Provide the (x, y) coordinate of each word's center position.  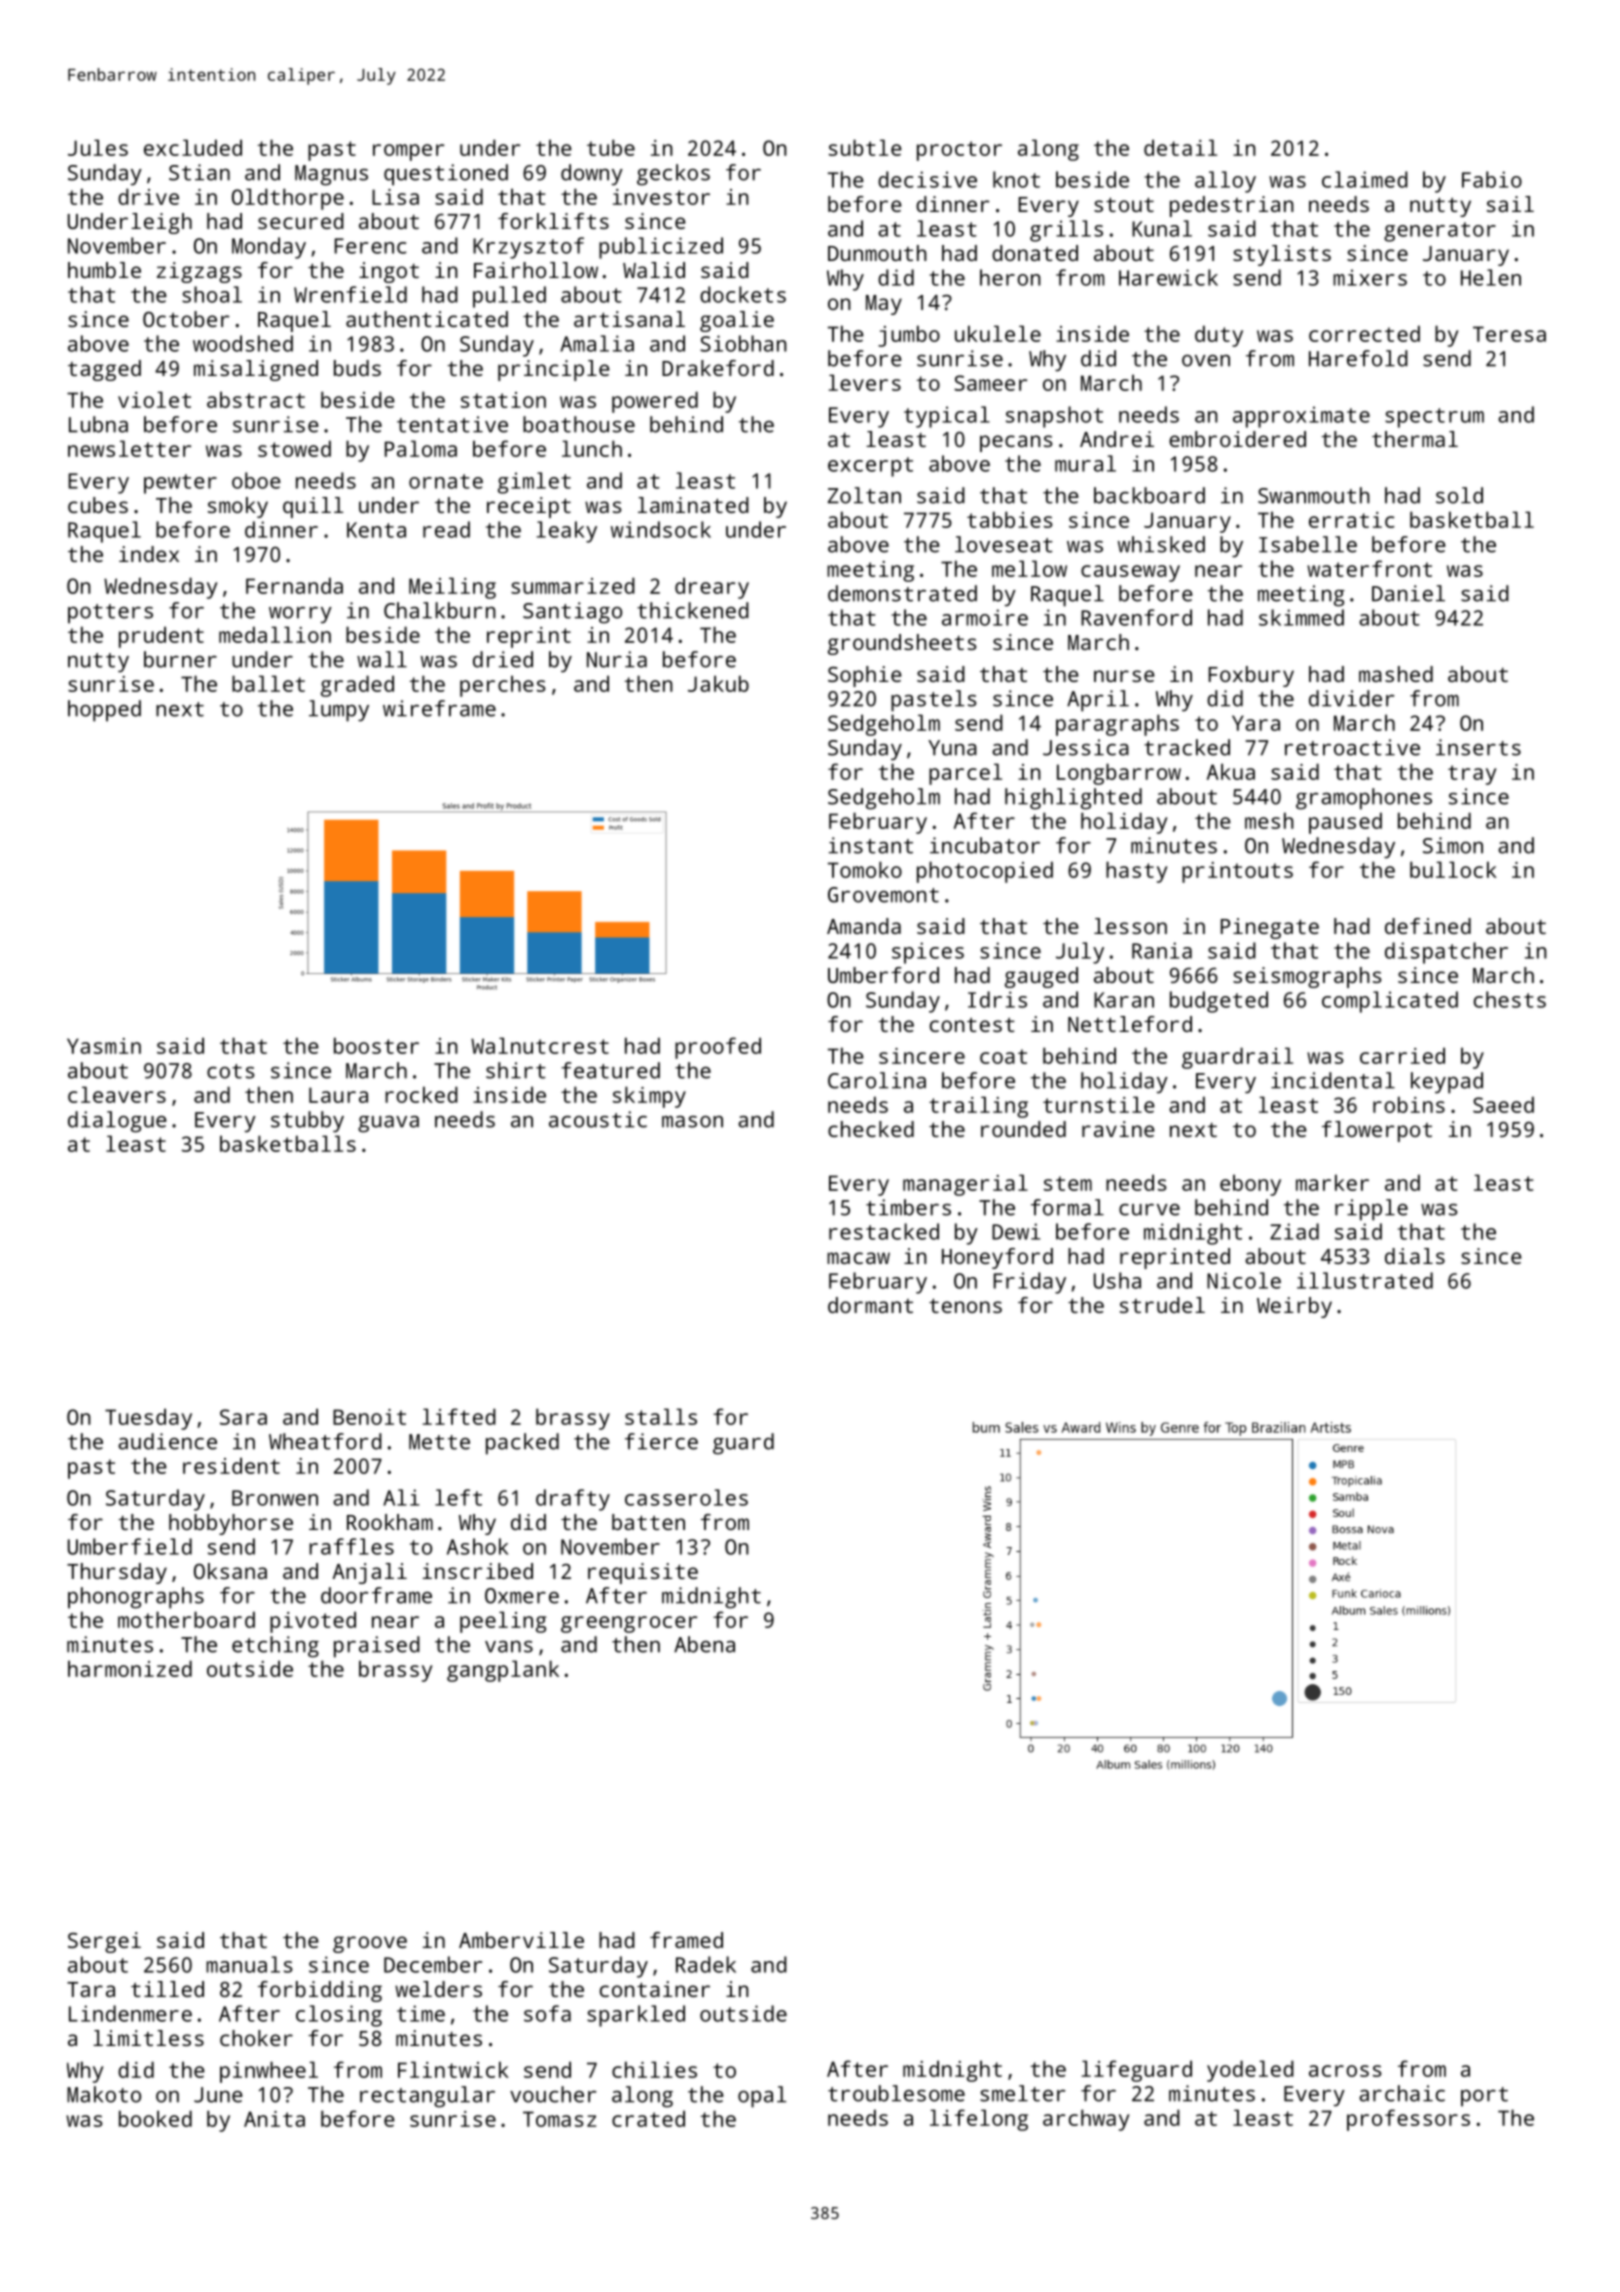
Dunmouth (877, 253)
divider (1352, 698)
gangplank (503, 1671)
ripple (1371, 1210)
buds (357, 368)
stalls (661, 1416)
